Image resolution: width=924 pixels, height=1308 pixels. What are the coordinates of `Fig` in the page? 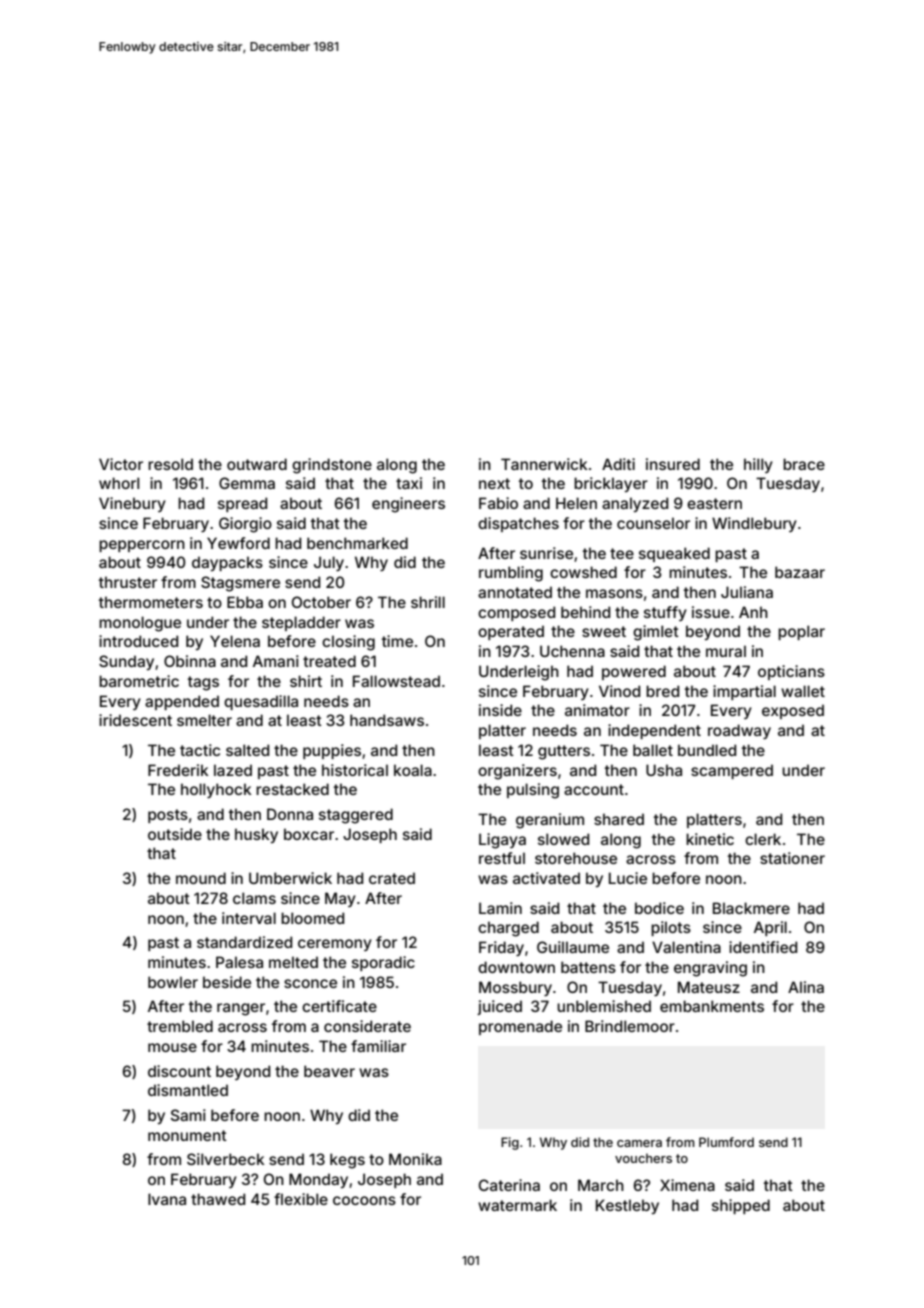 It's located at (510, 1143).
